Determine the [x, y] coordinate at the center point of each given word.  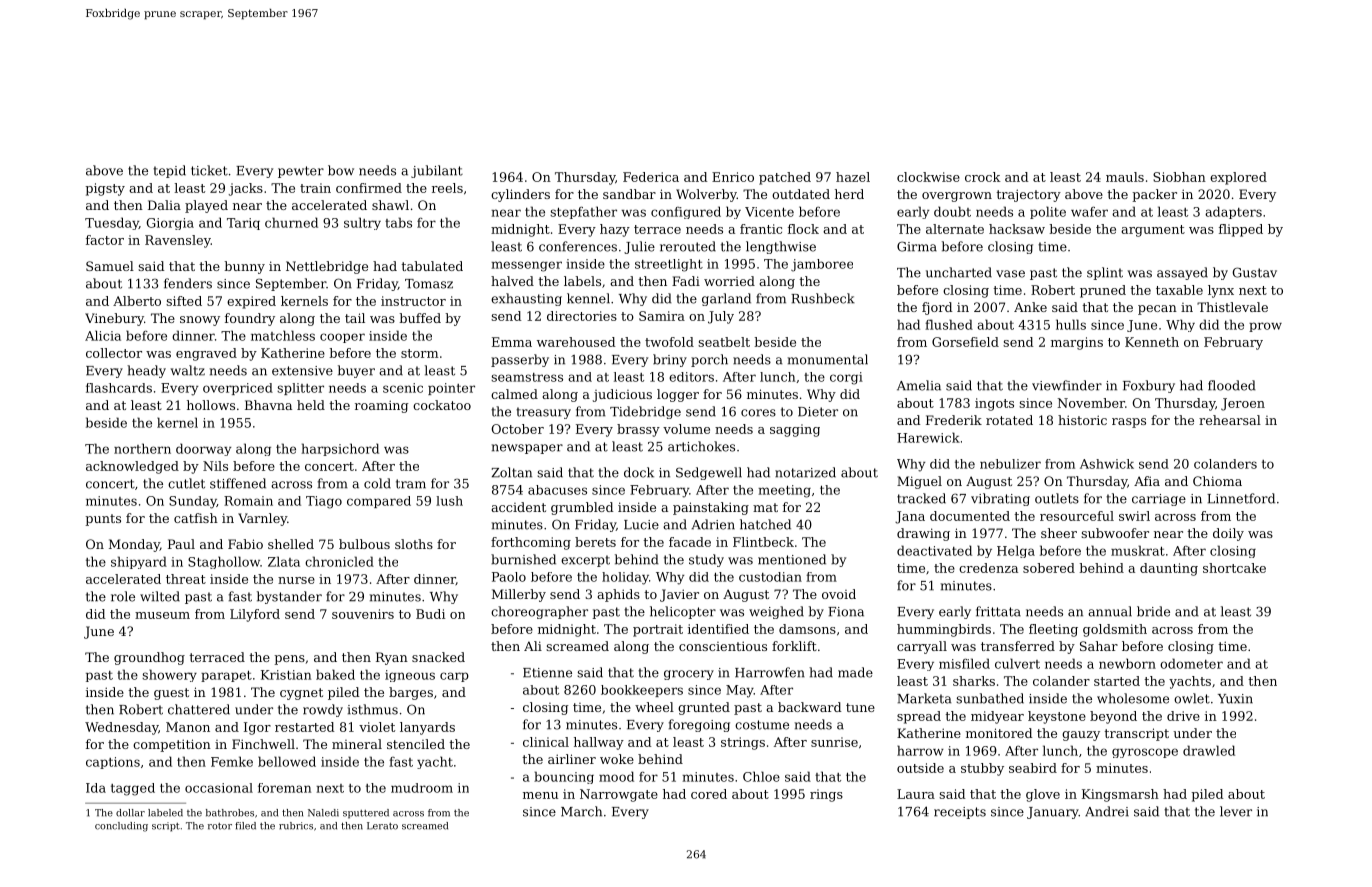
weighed [776, 612]
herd [849, 194]
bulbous [364, 544]
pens [289, 660]
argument [1153, 231]
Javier [679, 595]
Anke [1030, 307]
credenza [988, 568]
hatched [765, 524]
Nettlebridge [327, 267]
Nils [215, 466]
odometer [1191, 663]
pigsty [105, 189]
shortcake [1234, 568]
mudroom [422, 788]
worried [729, 281]
